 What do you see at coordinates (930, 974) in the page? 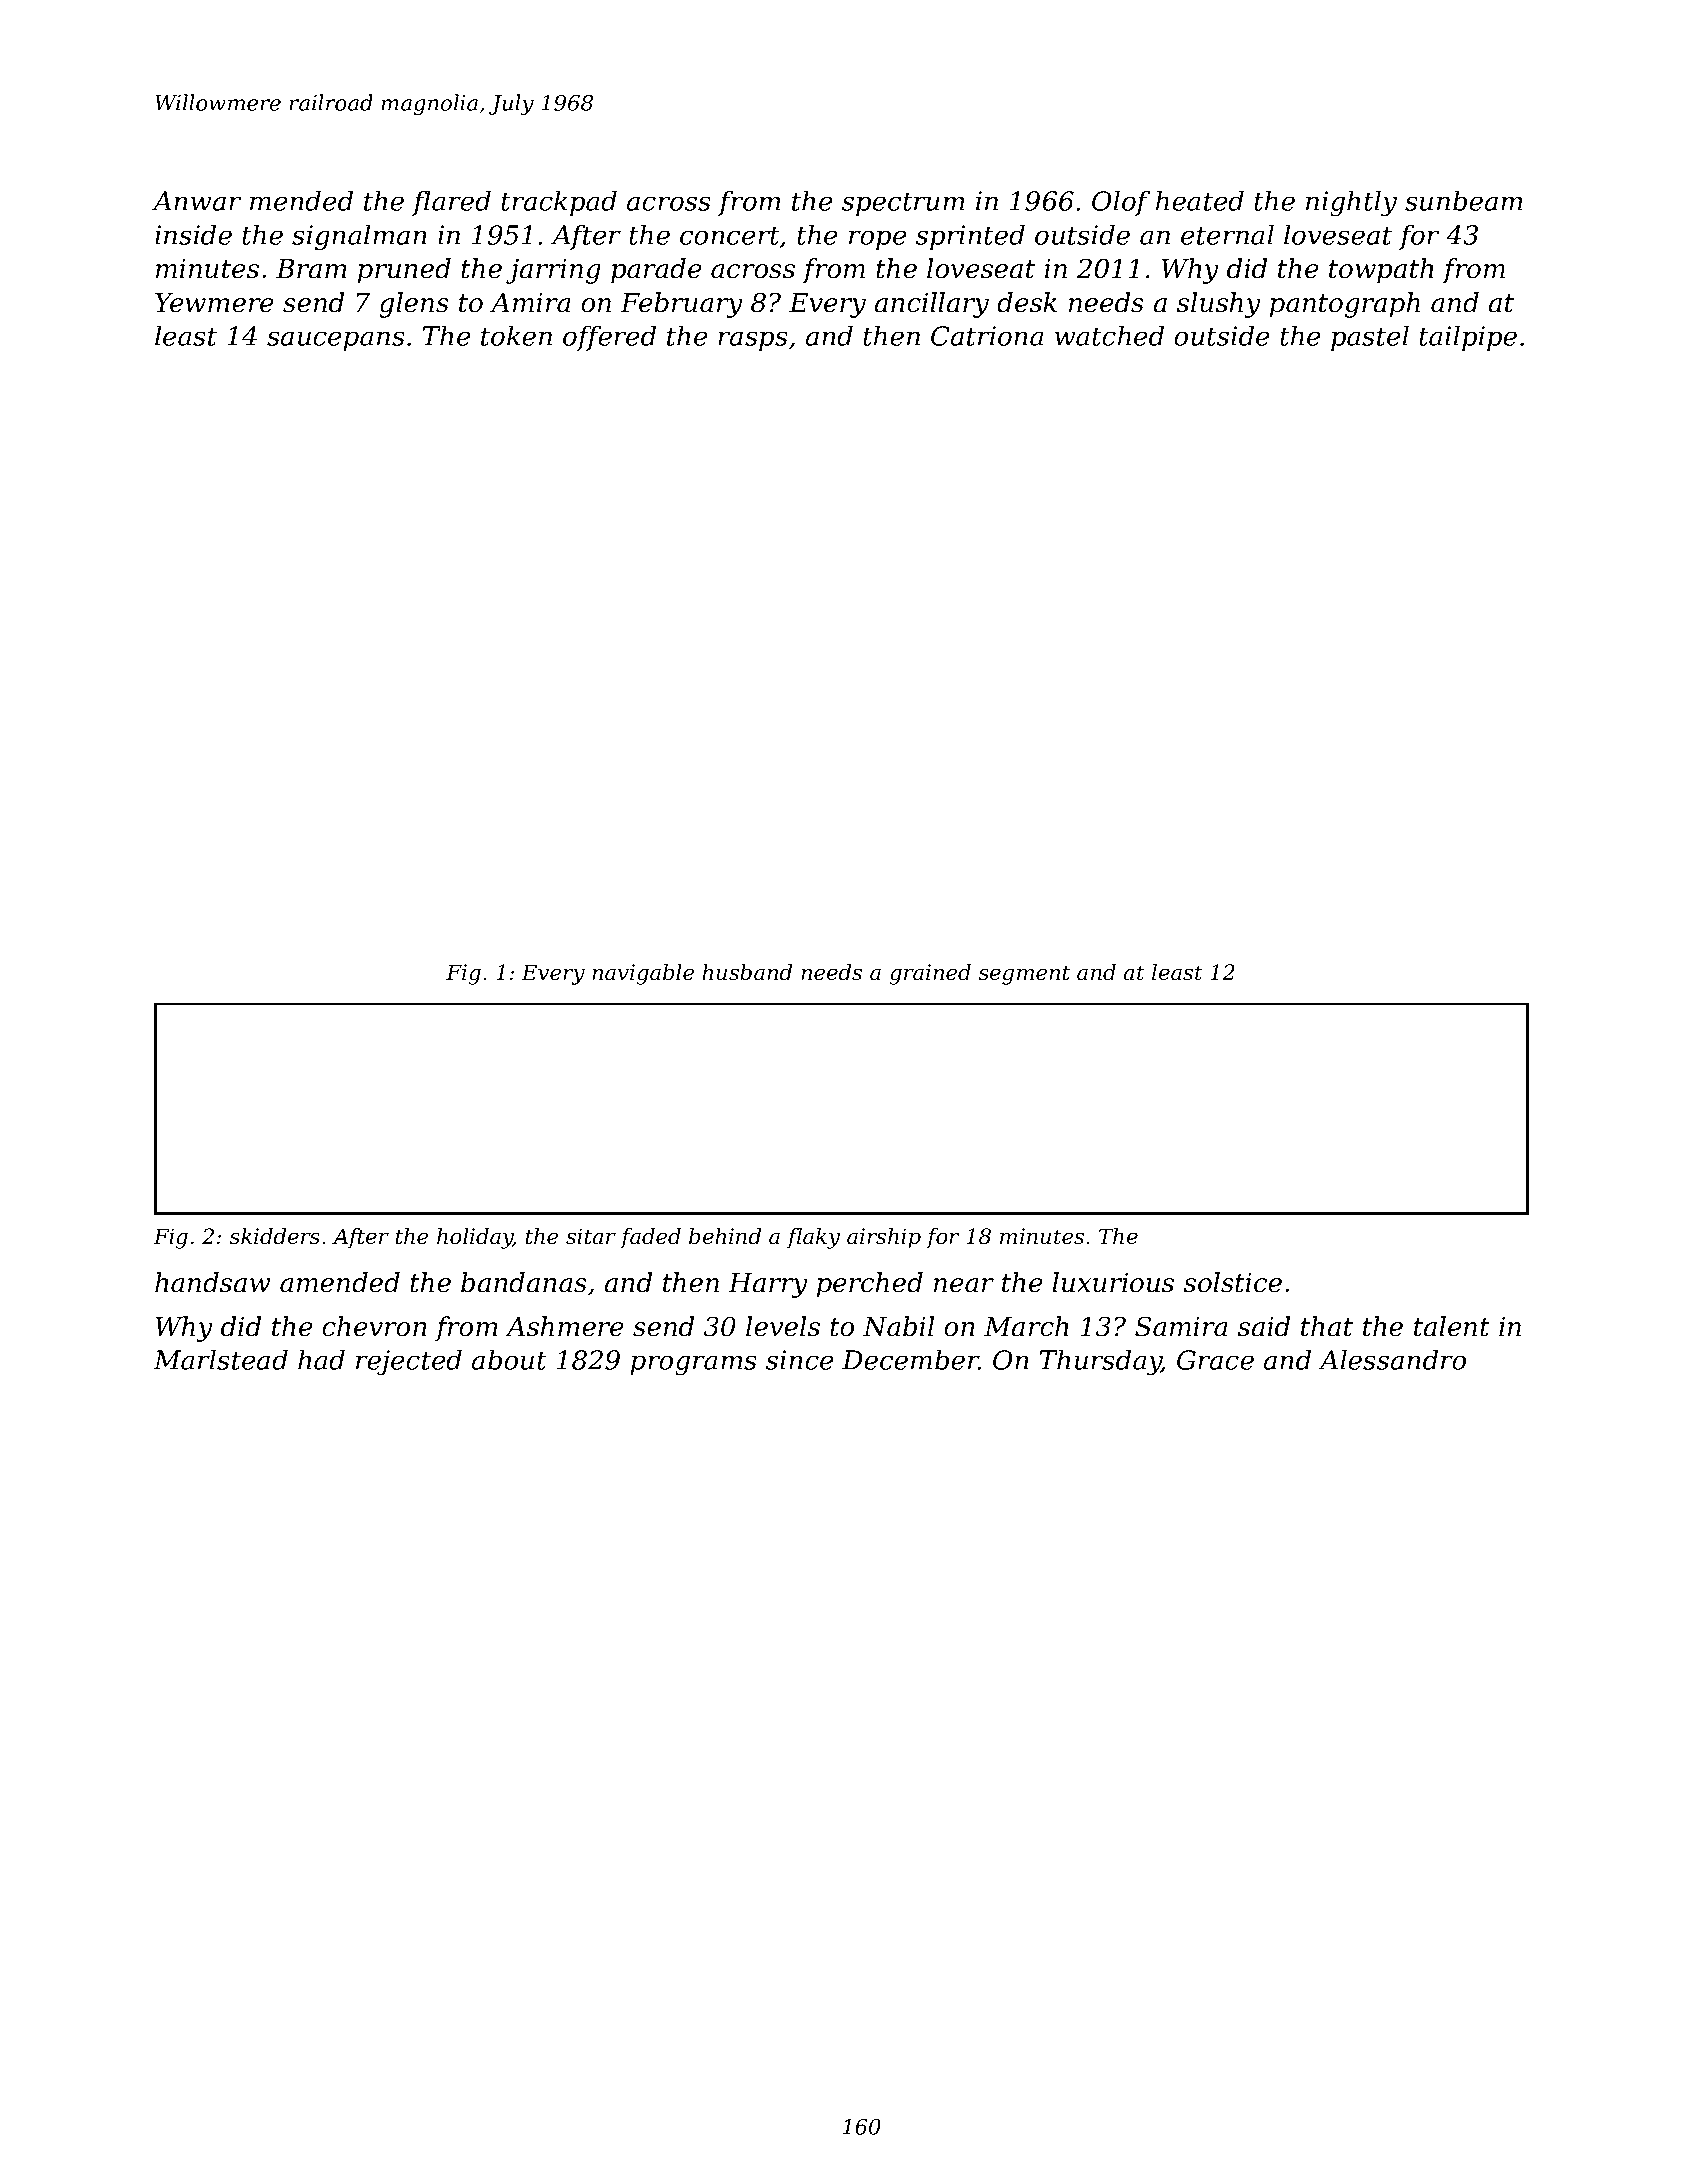
I see `grained` at bounding box center [930, 974].
